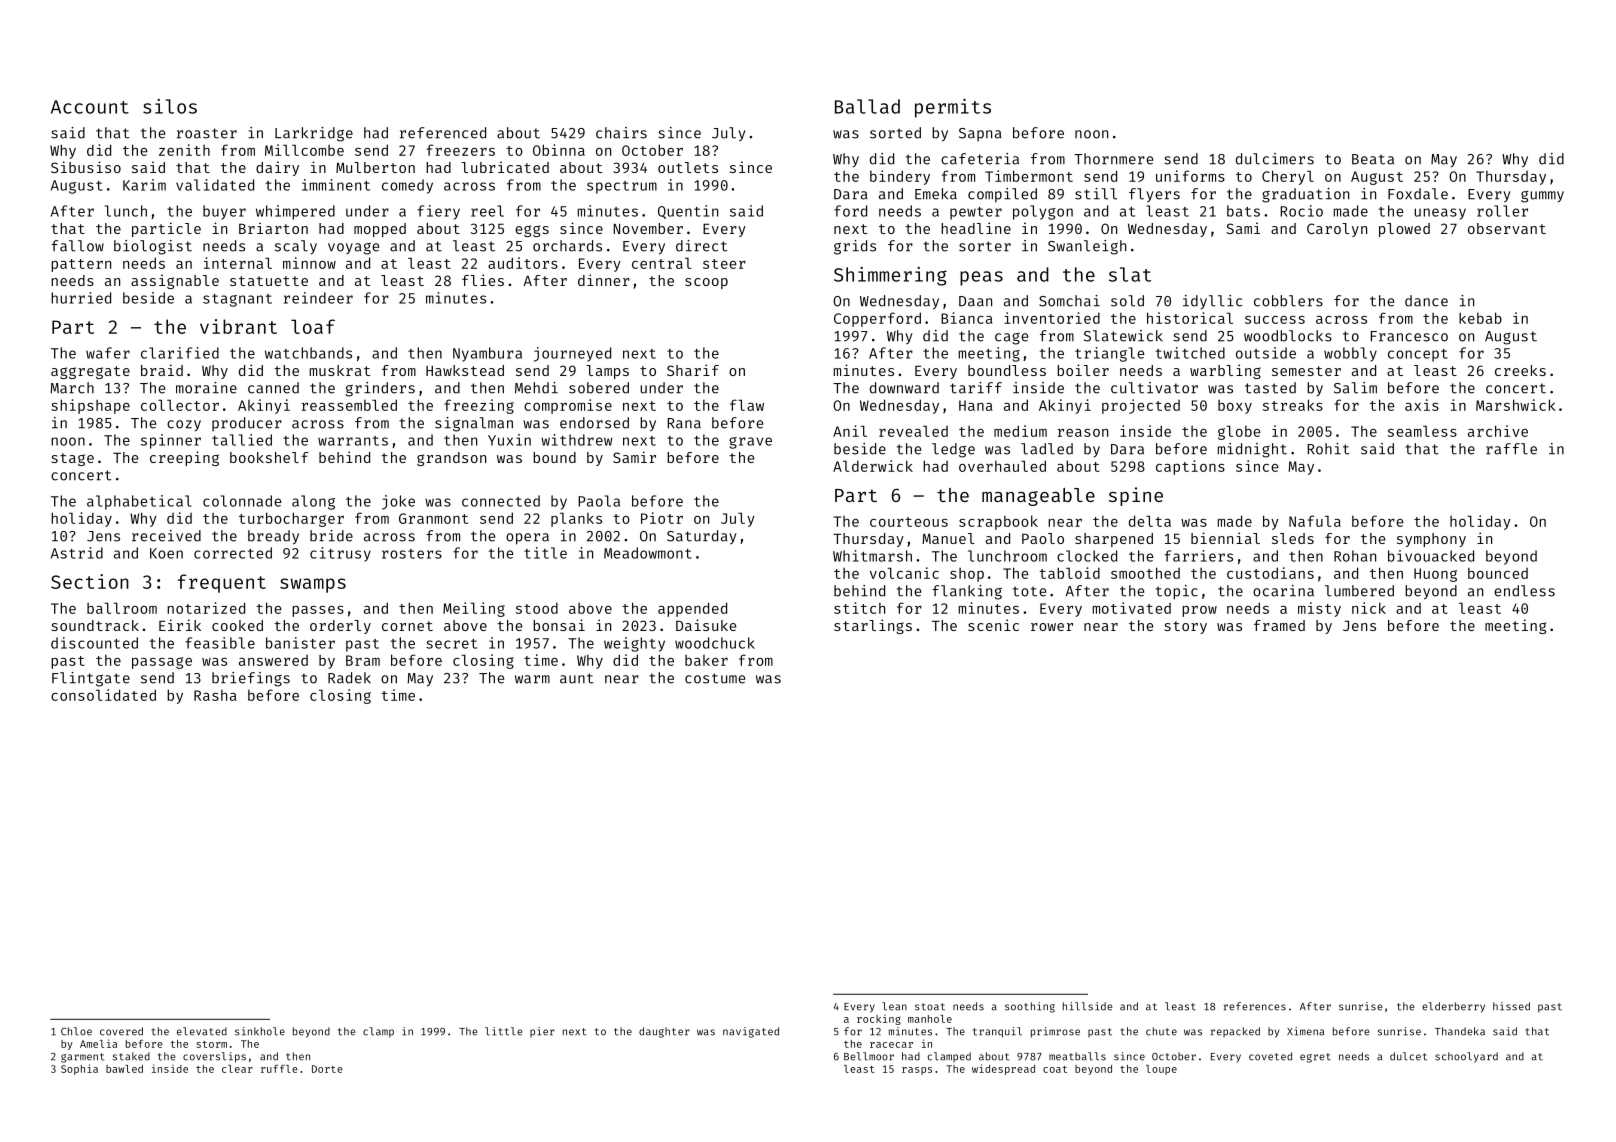  I want to click on soothing, so click(1030, 1007).
